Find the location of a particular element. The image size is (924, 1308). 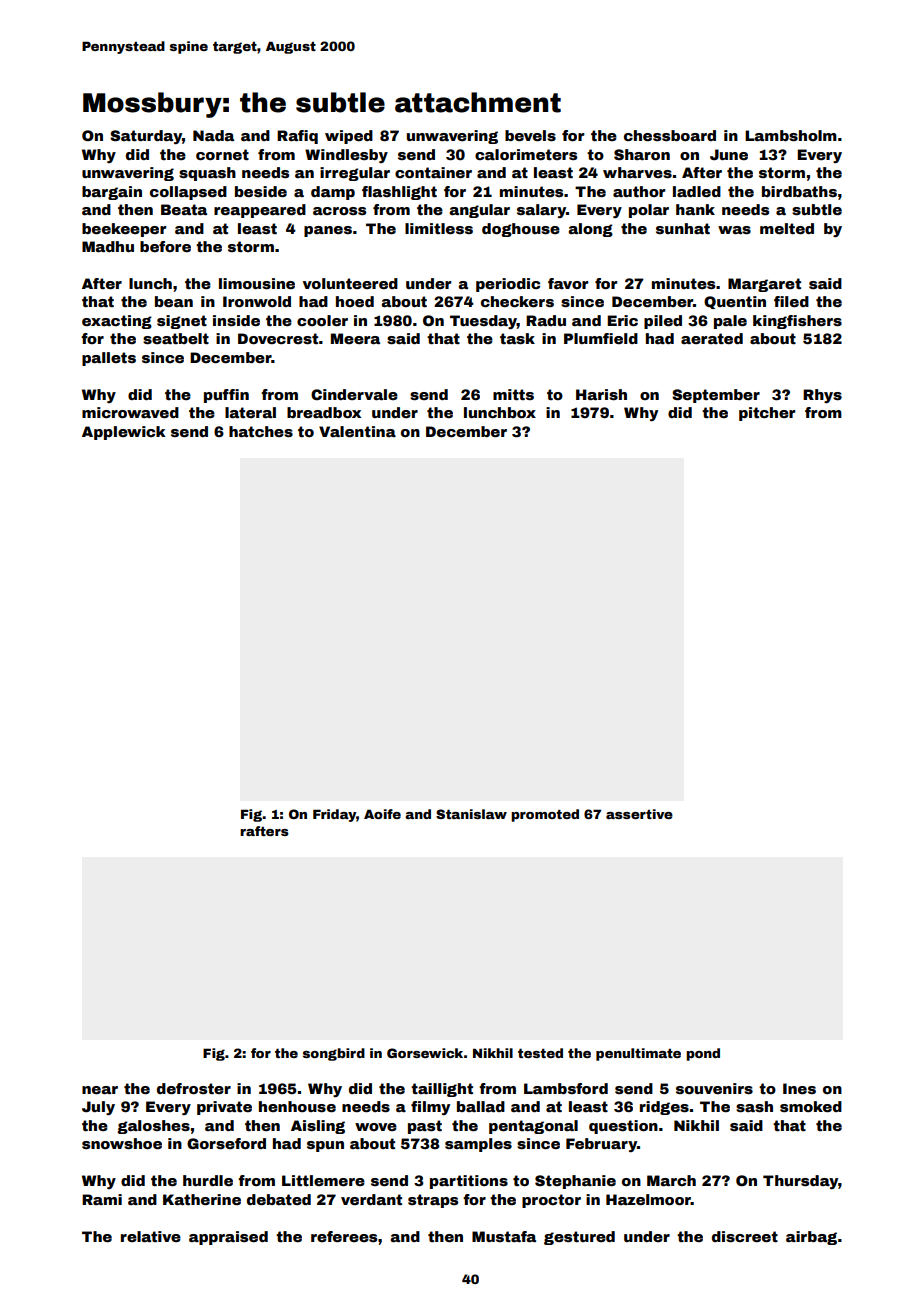

Applewick is located at coordinates (124, 433).
